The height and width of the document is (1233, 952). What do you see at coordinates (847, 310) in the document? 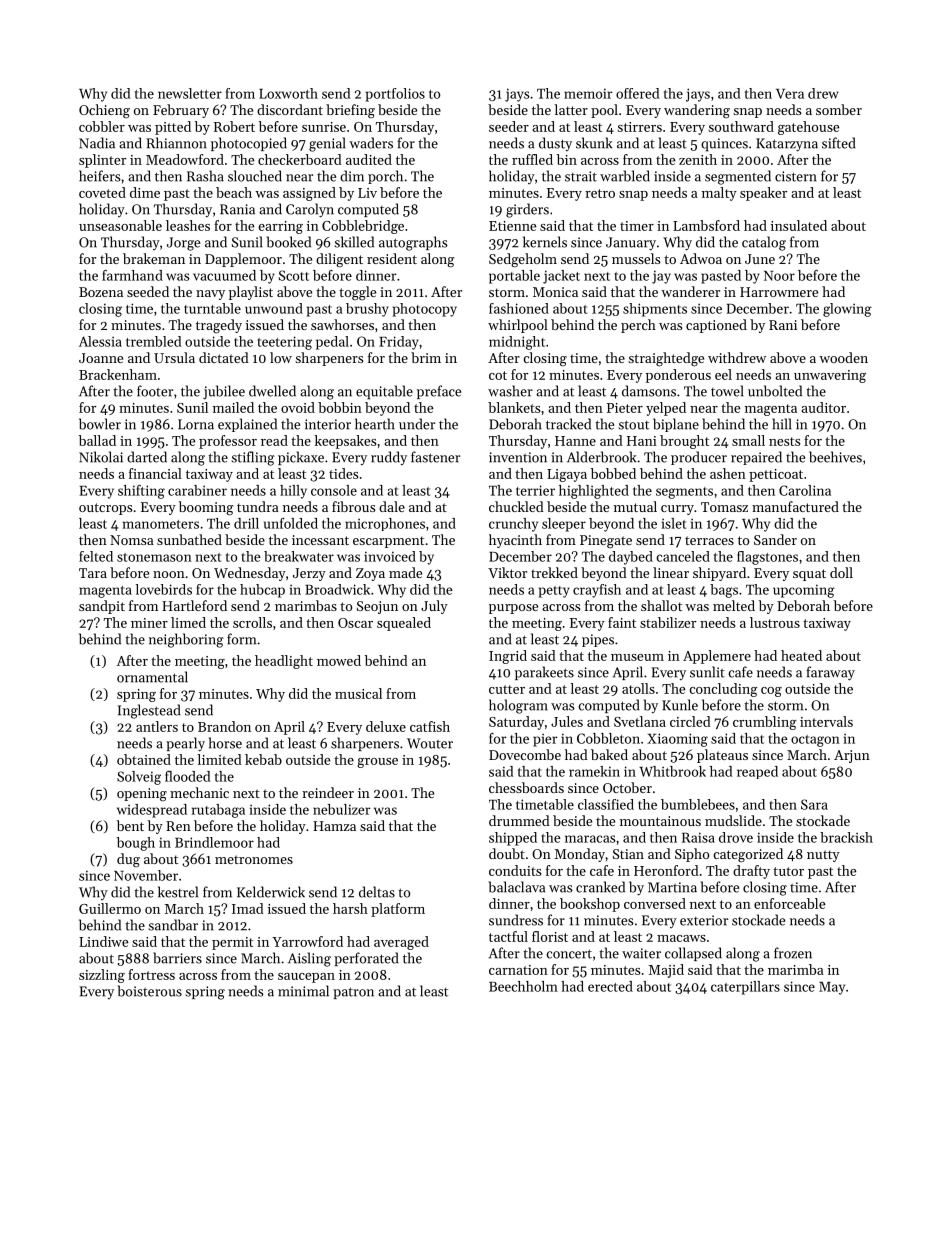
I see `glowing` at bounding box center [847, 310].
